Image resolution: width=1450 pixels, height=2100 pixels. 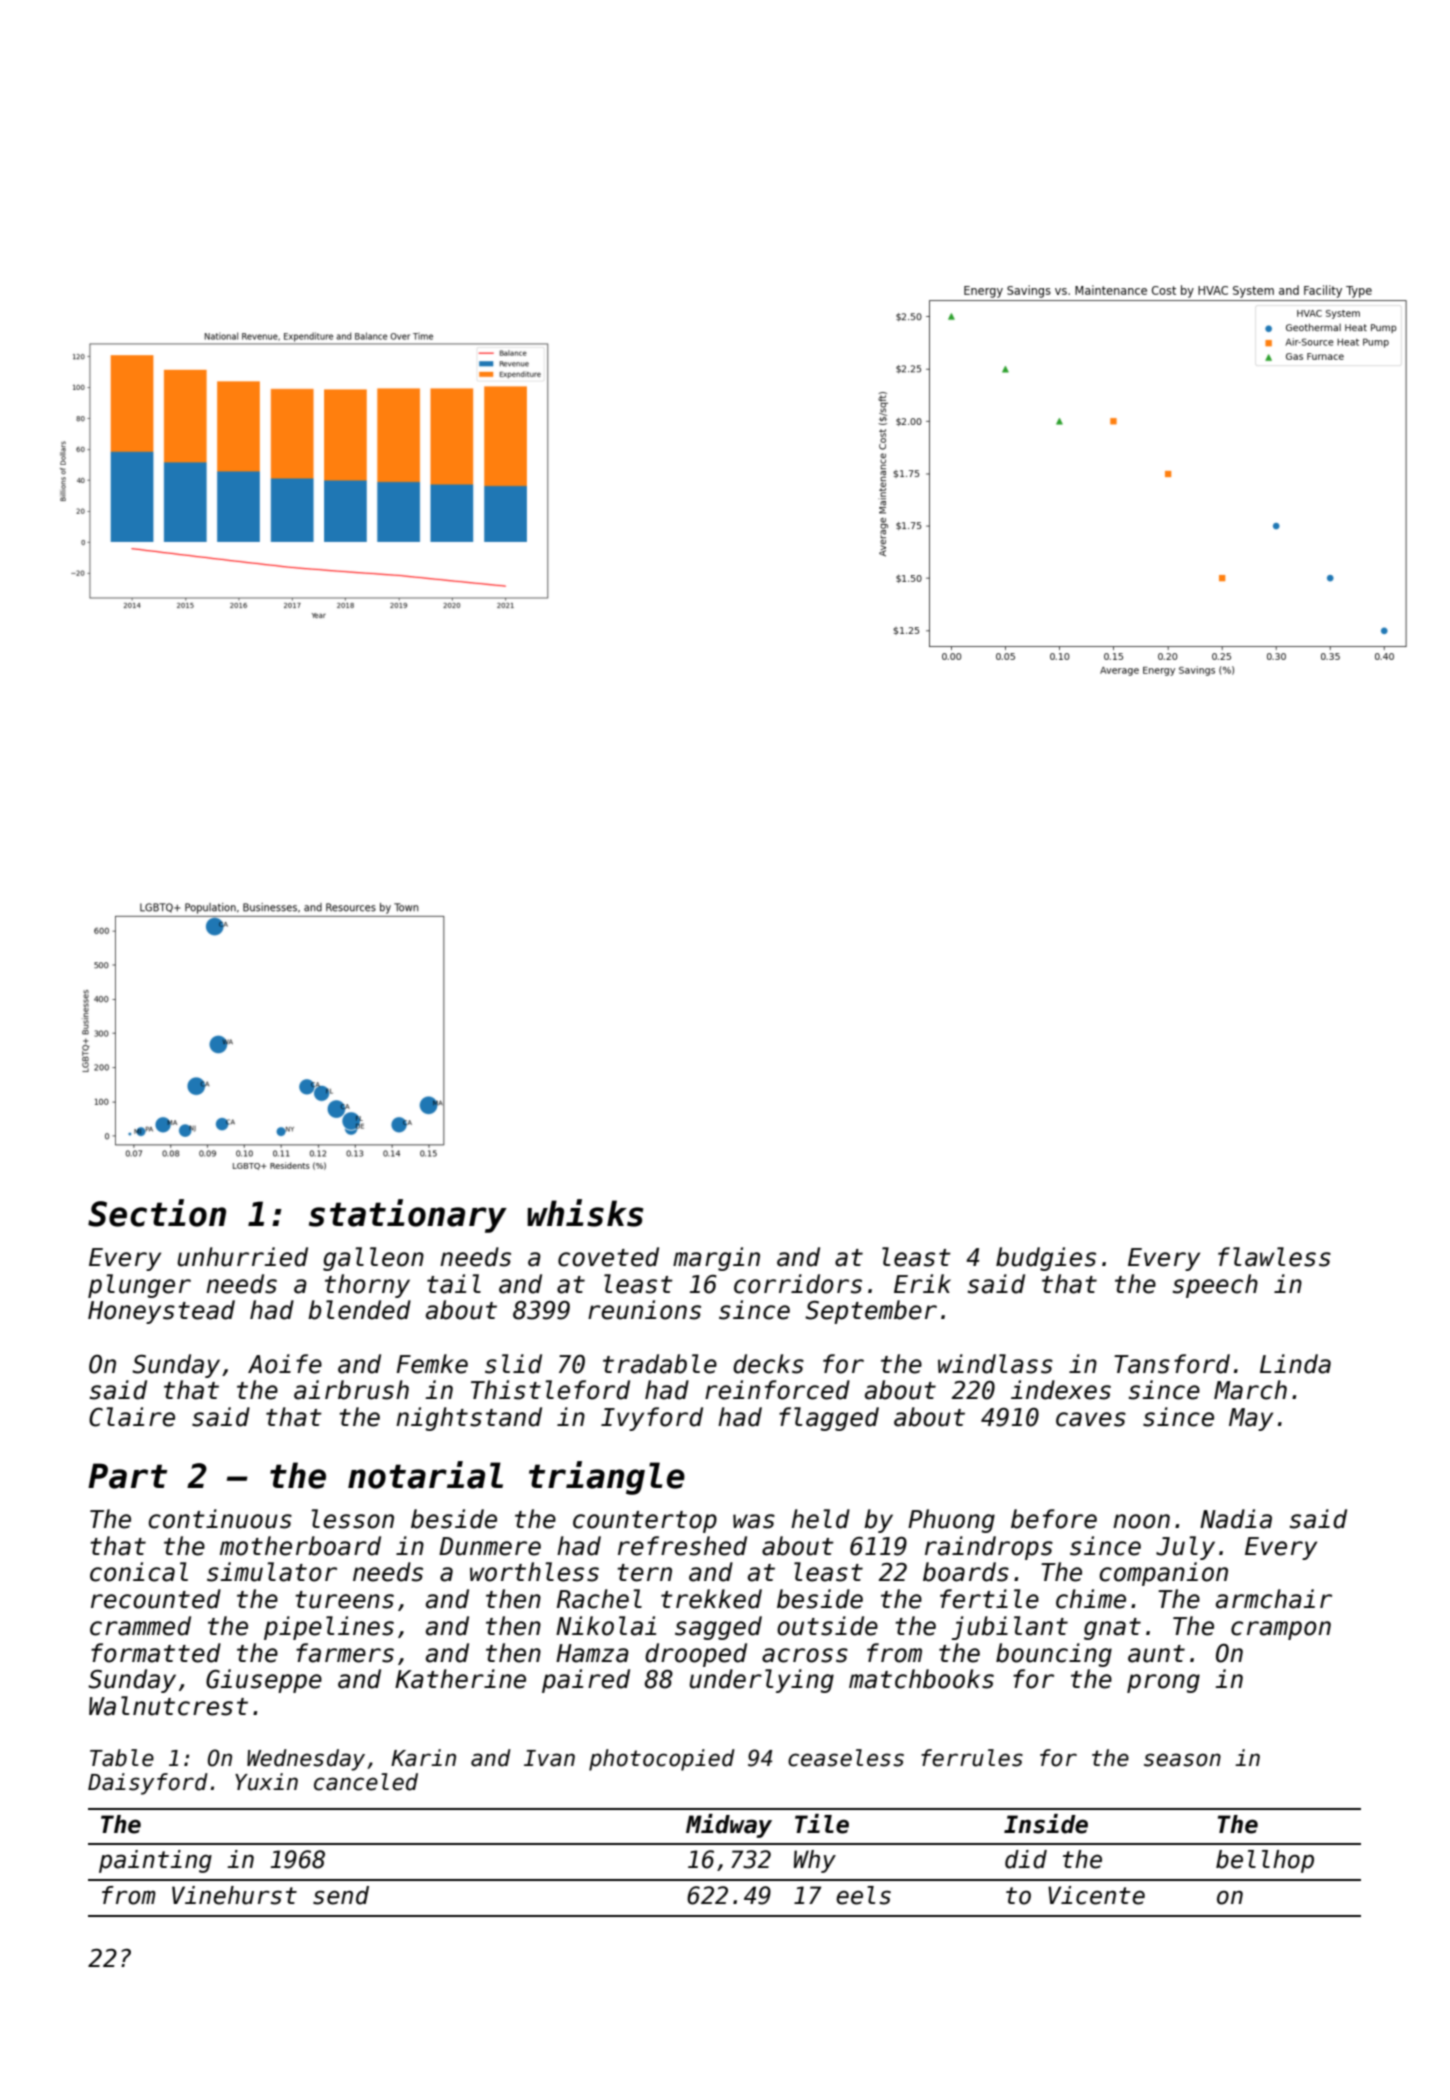 What do you see at coordinates (168, 1706) in the image?
I see `Walnutcrest` at bounding box center [168, 1706].
